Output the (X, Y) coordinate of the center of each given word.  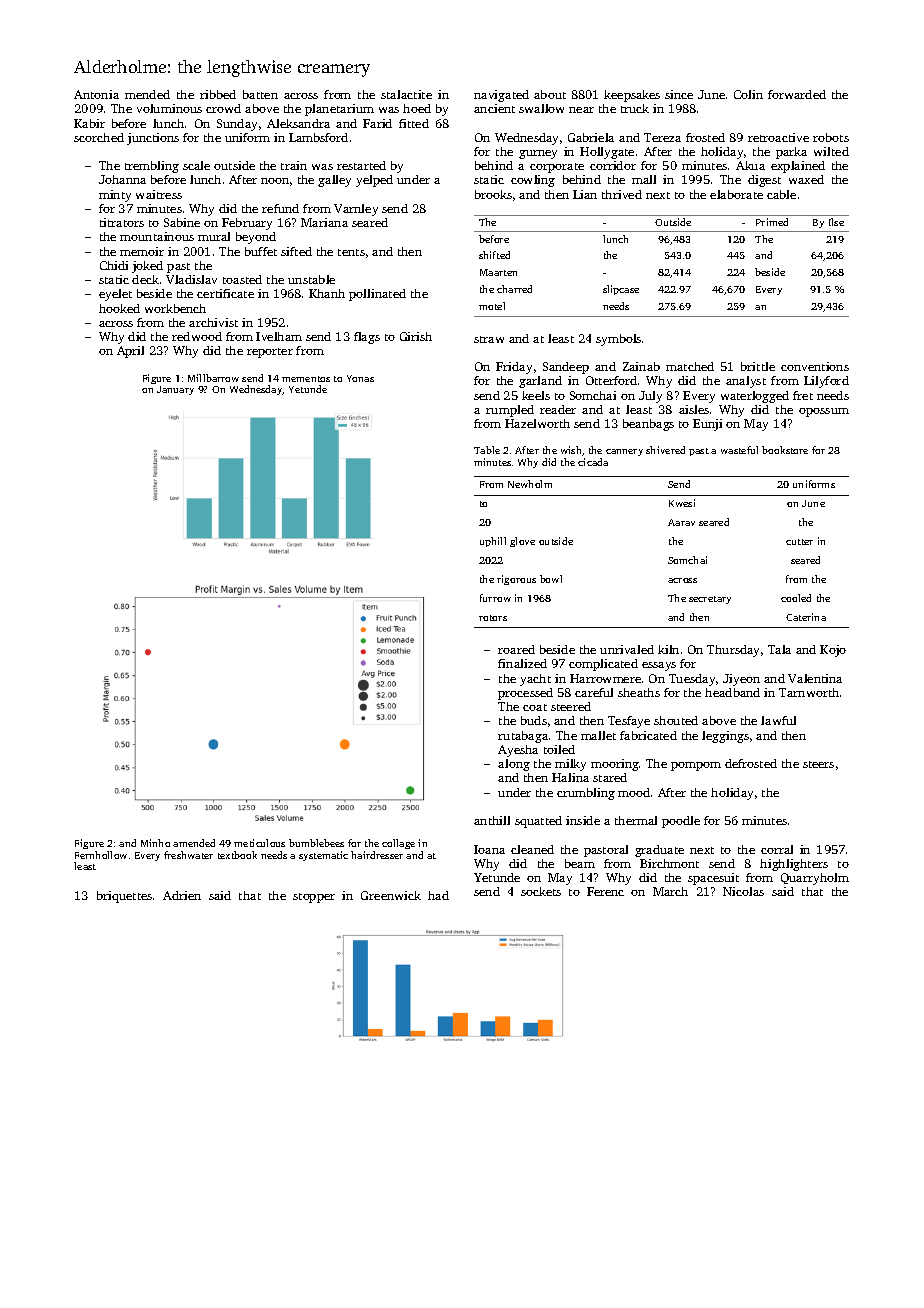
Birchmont (669, 863)
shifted (494, 255)
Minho (155, 843)
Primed (772, 222)
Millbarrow (213, 378)
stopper (314, 898)
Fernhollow (101, 855)
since (679, 94)
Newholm (530, 484)
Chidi (114, 265)
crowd (223, 108)
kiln (668, 649)
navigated (501, 96)
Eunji (707, 425)
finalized (522, 663)
